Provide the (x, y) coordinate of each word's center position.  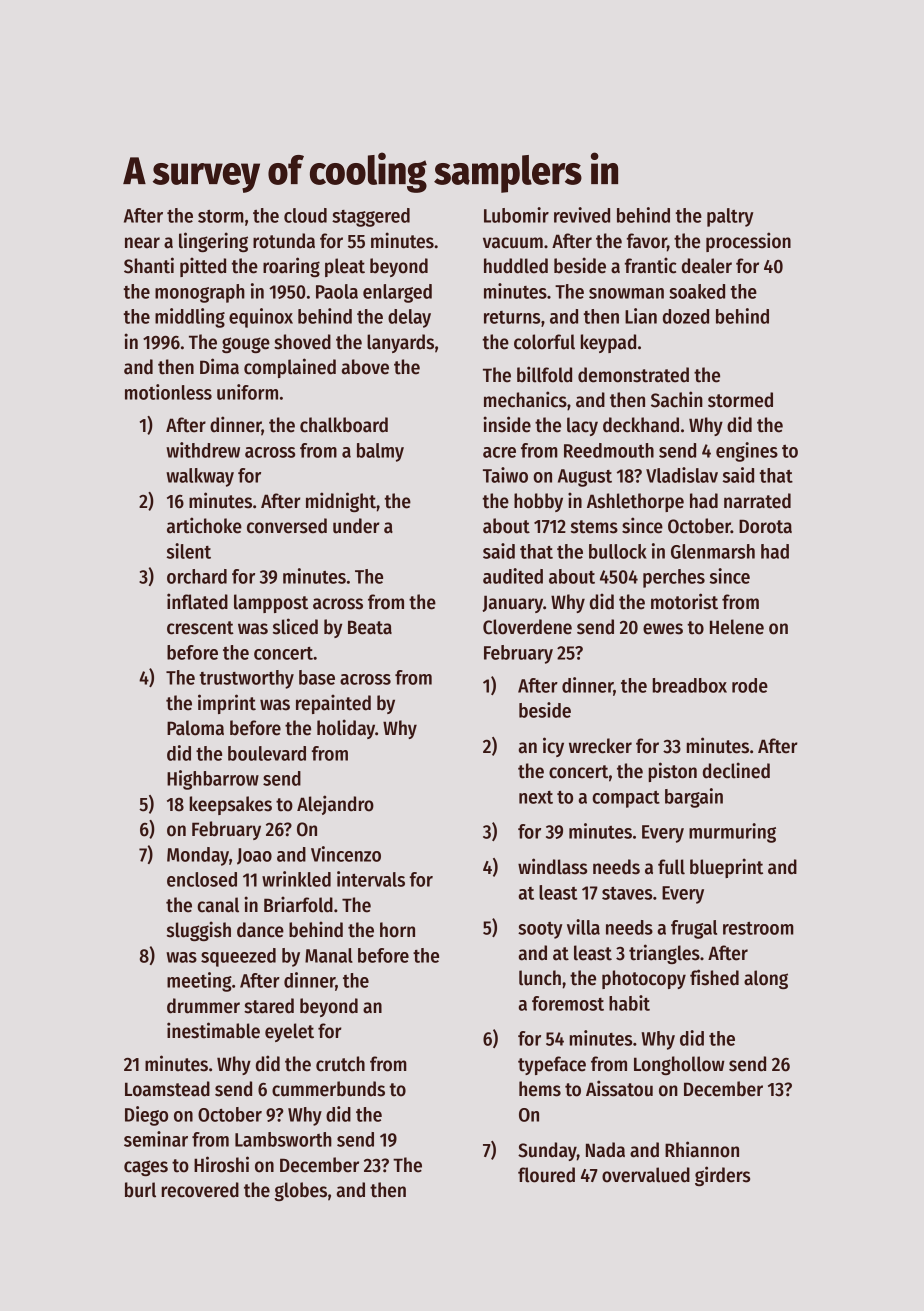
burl (140, 1190)
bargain (694, 798)
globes (300, 1191)
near (142, 243)
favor (647, 241)
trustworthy (246, 679)
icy (553, 747)
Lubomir (516, 215)
